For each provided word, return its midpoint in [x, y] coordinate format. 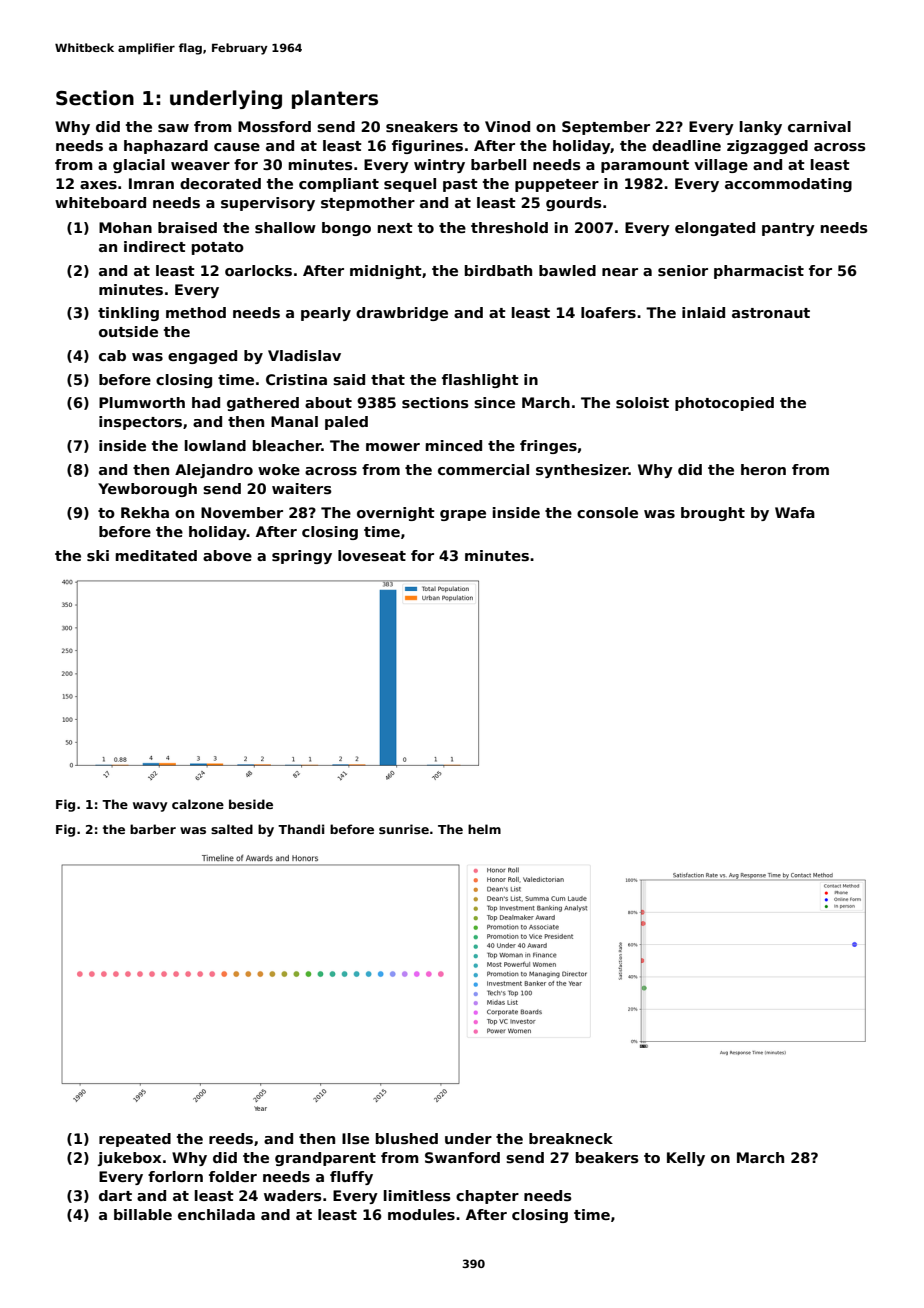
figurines [427, 147]
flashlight [480, 381]
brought [713, 514]
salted [232, 829]
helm [484, 829]
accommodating [788, 185]
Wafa [795, 512]
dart [115, 1195]
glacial [139, 166]
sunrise [404, 829]
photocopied [724, 404]
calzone [198, 804]
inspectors [140, 423]
